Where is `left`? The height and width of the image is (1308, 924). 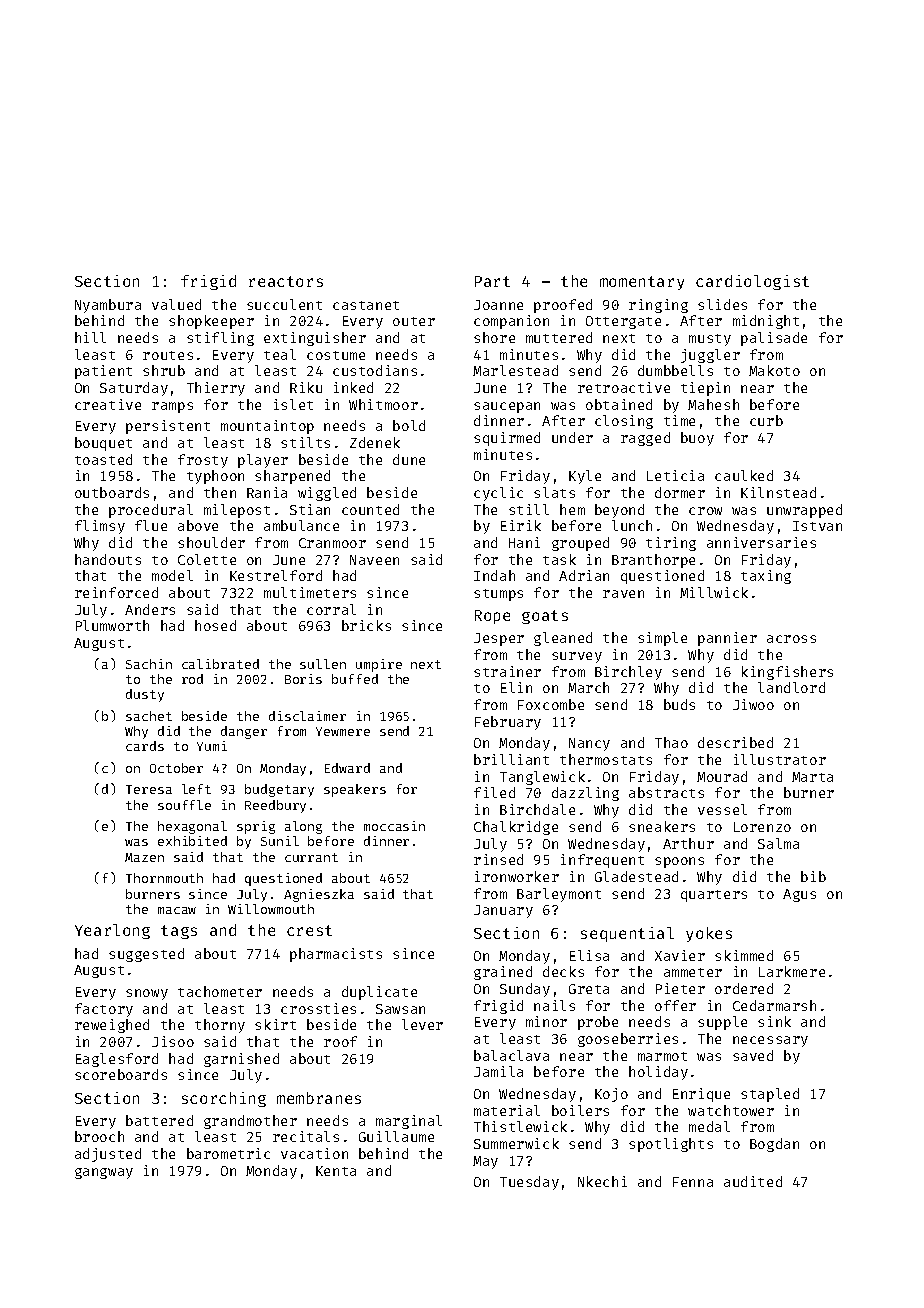 left is located at coordinates (196, 789).
